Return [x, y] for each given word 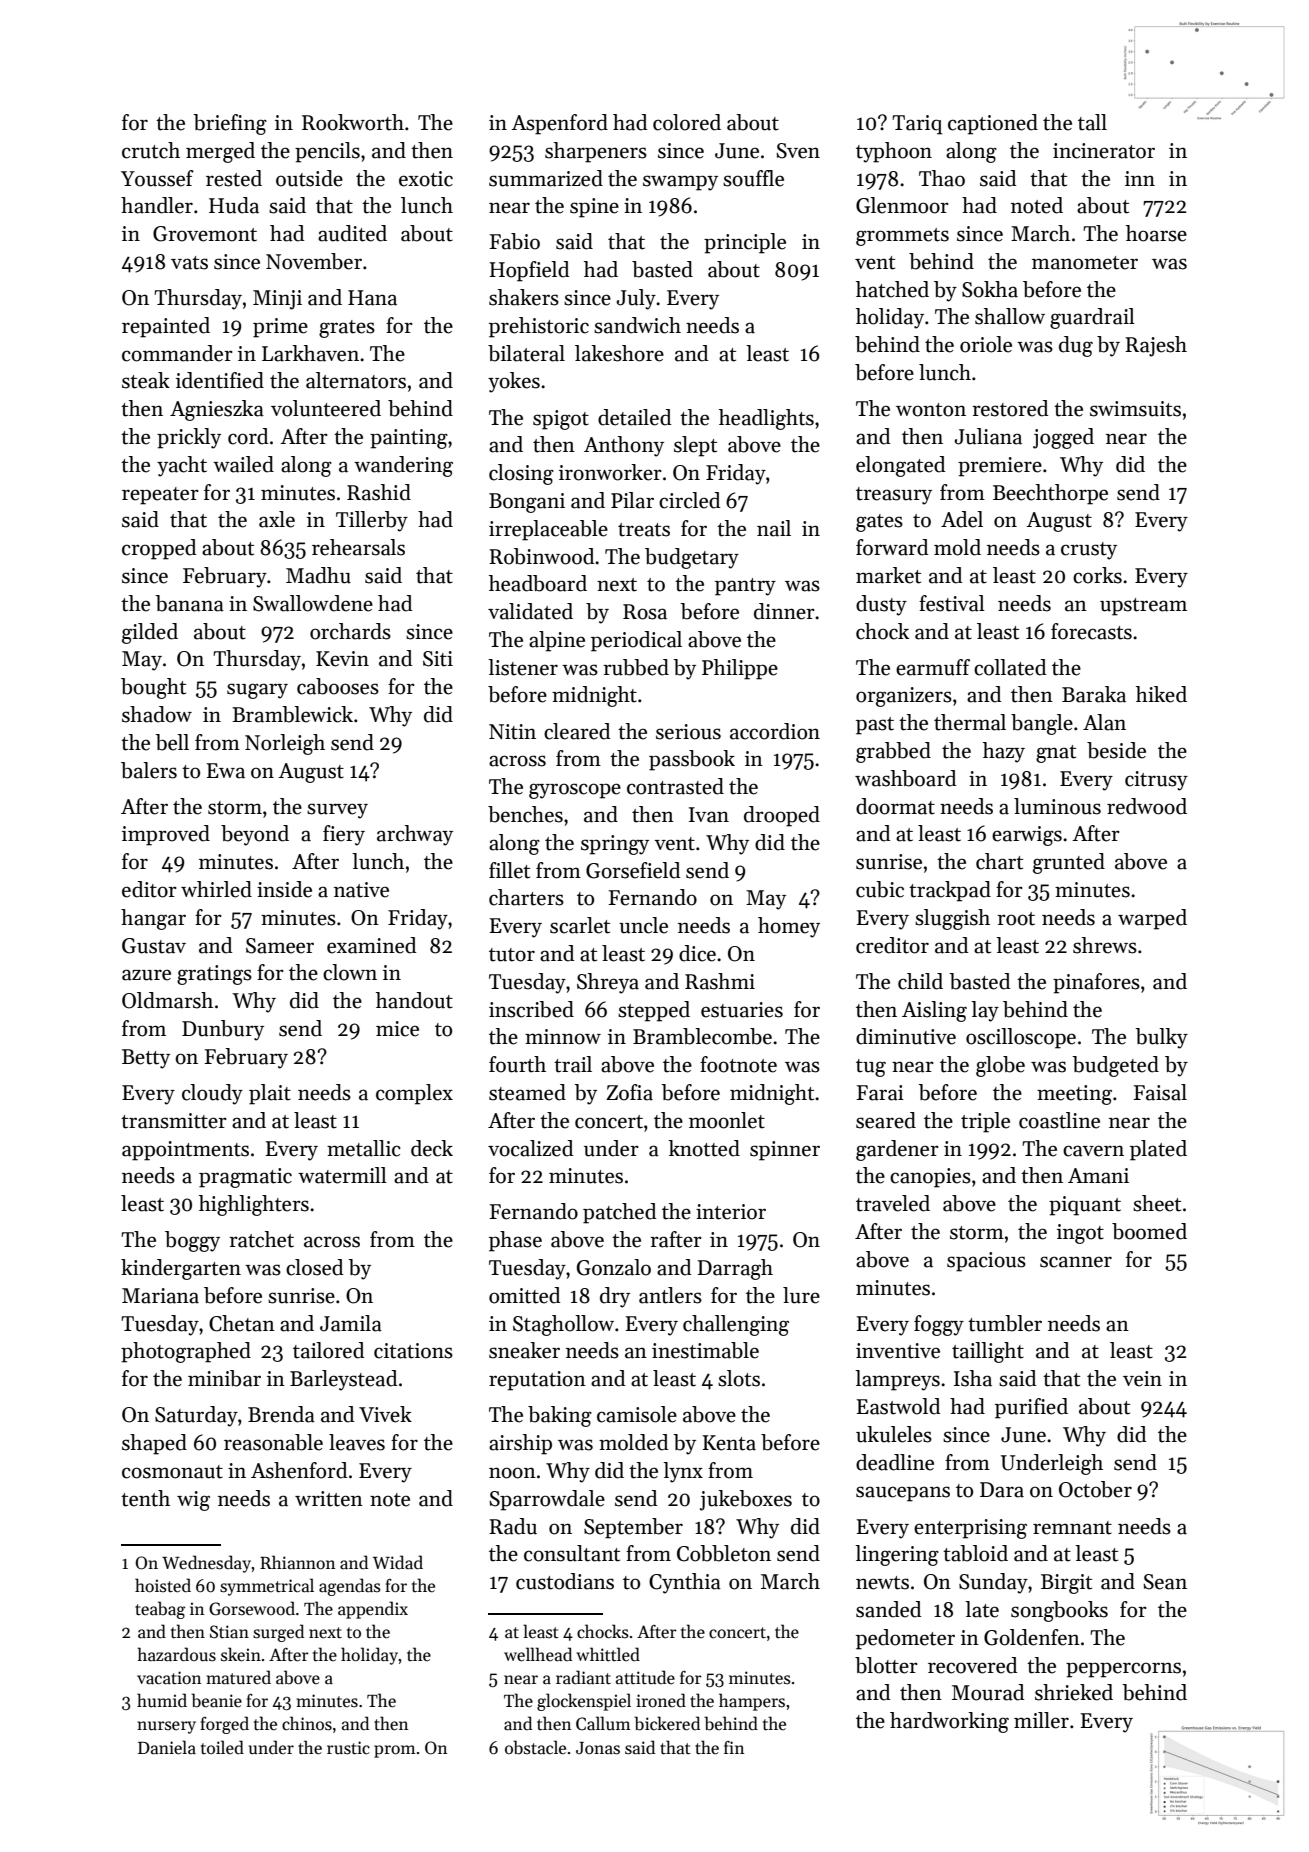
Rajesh [1156, 346]
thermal [970, 722]
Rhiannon [297, 1562]
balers [149, 770]
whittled [608, 1654]
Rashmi [720, 981]
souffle [753, 178]
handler [157, 205]
